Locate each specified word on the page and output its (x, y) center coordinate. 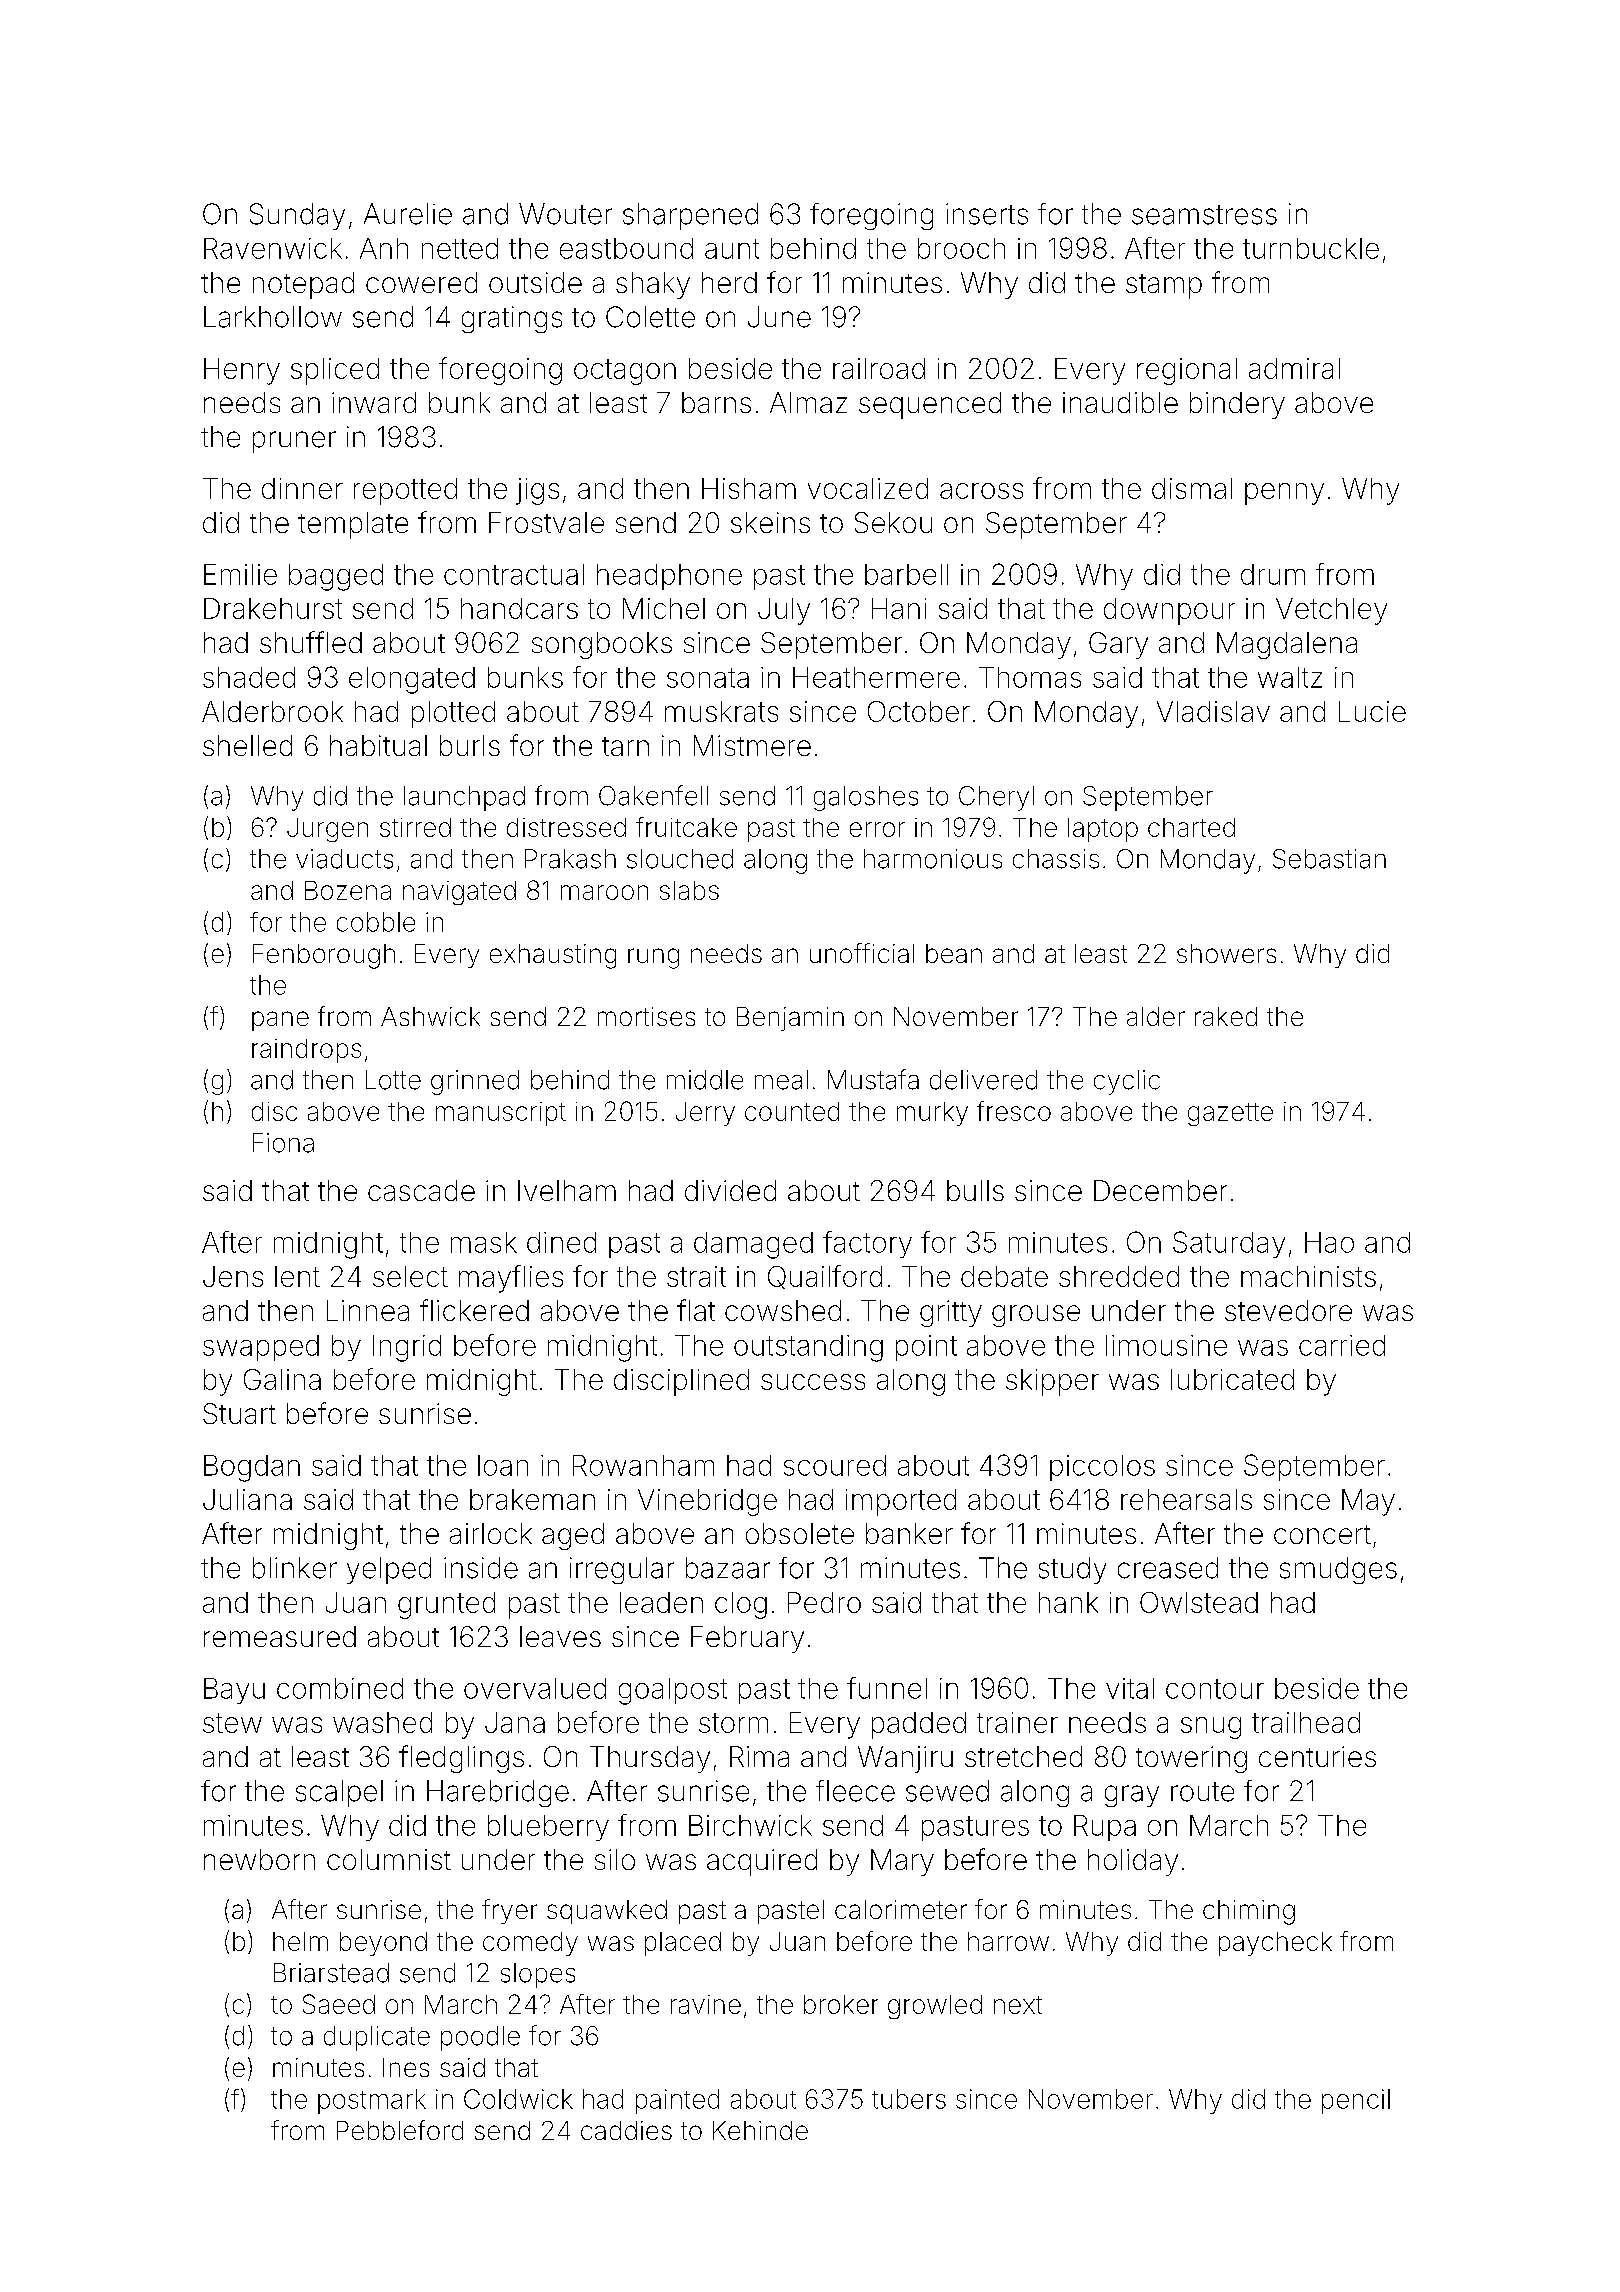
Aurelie (408, 214)
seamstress (1204, 215)
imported (901, 1502)
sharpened (690, 216)
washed (382, 1722)
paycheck (1275, 1944)
